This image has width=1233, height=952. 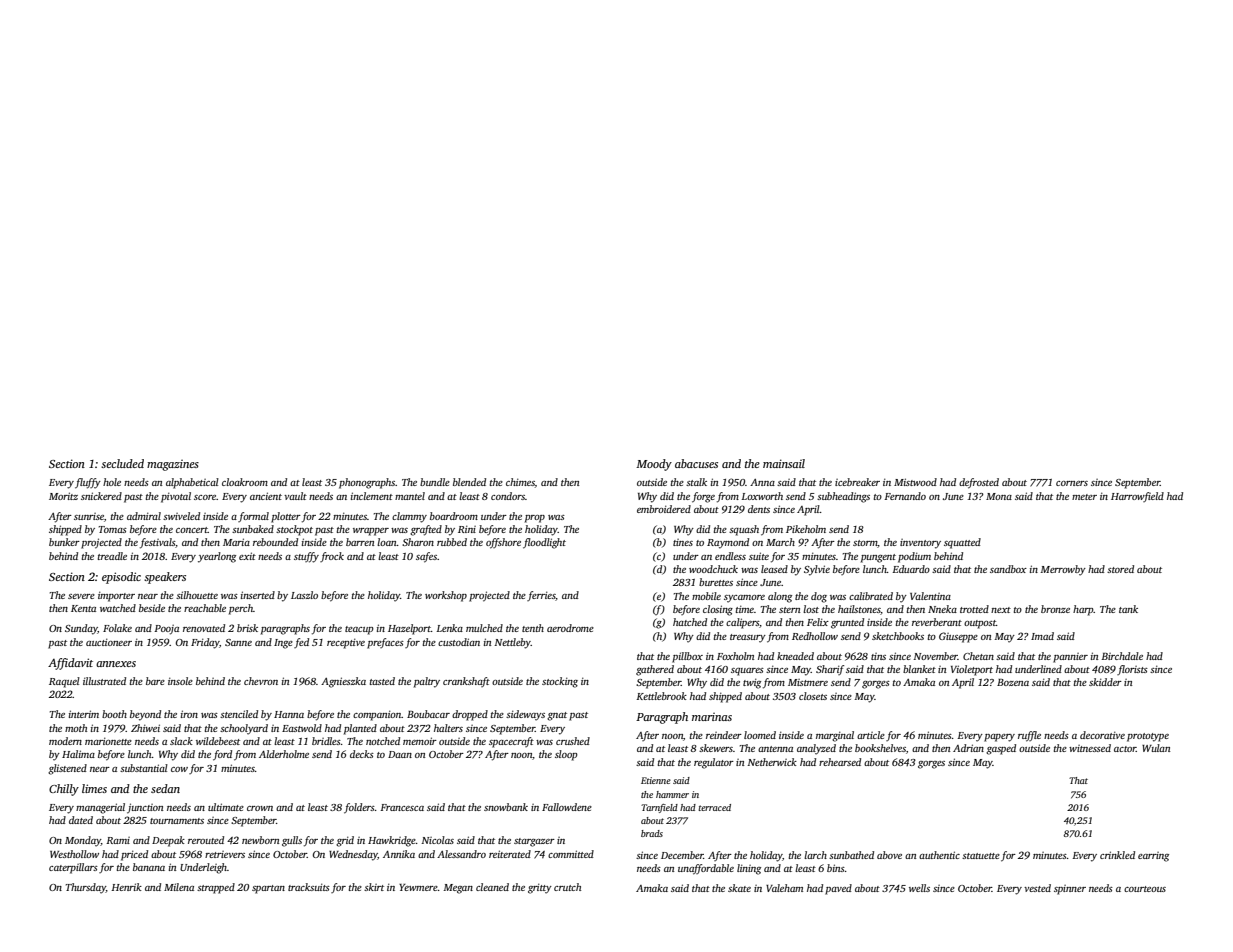 I want to click on auctioneer, so click(x=109, y=642).
